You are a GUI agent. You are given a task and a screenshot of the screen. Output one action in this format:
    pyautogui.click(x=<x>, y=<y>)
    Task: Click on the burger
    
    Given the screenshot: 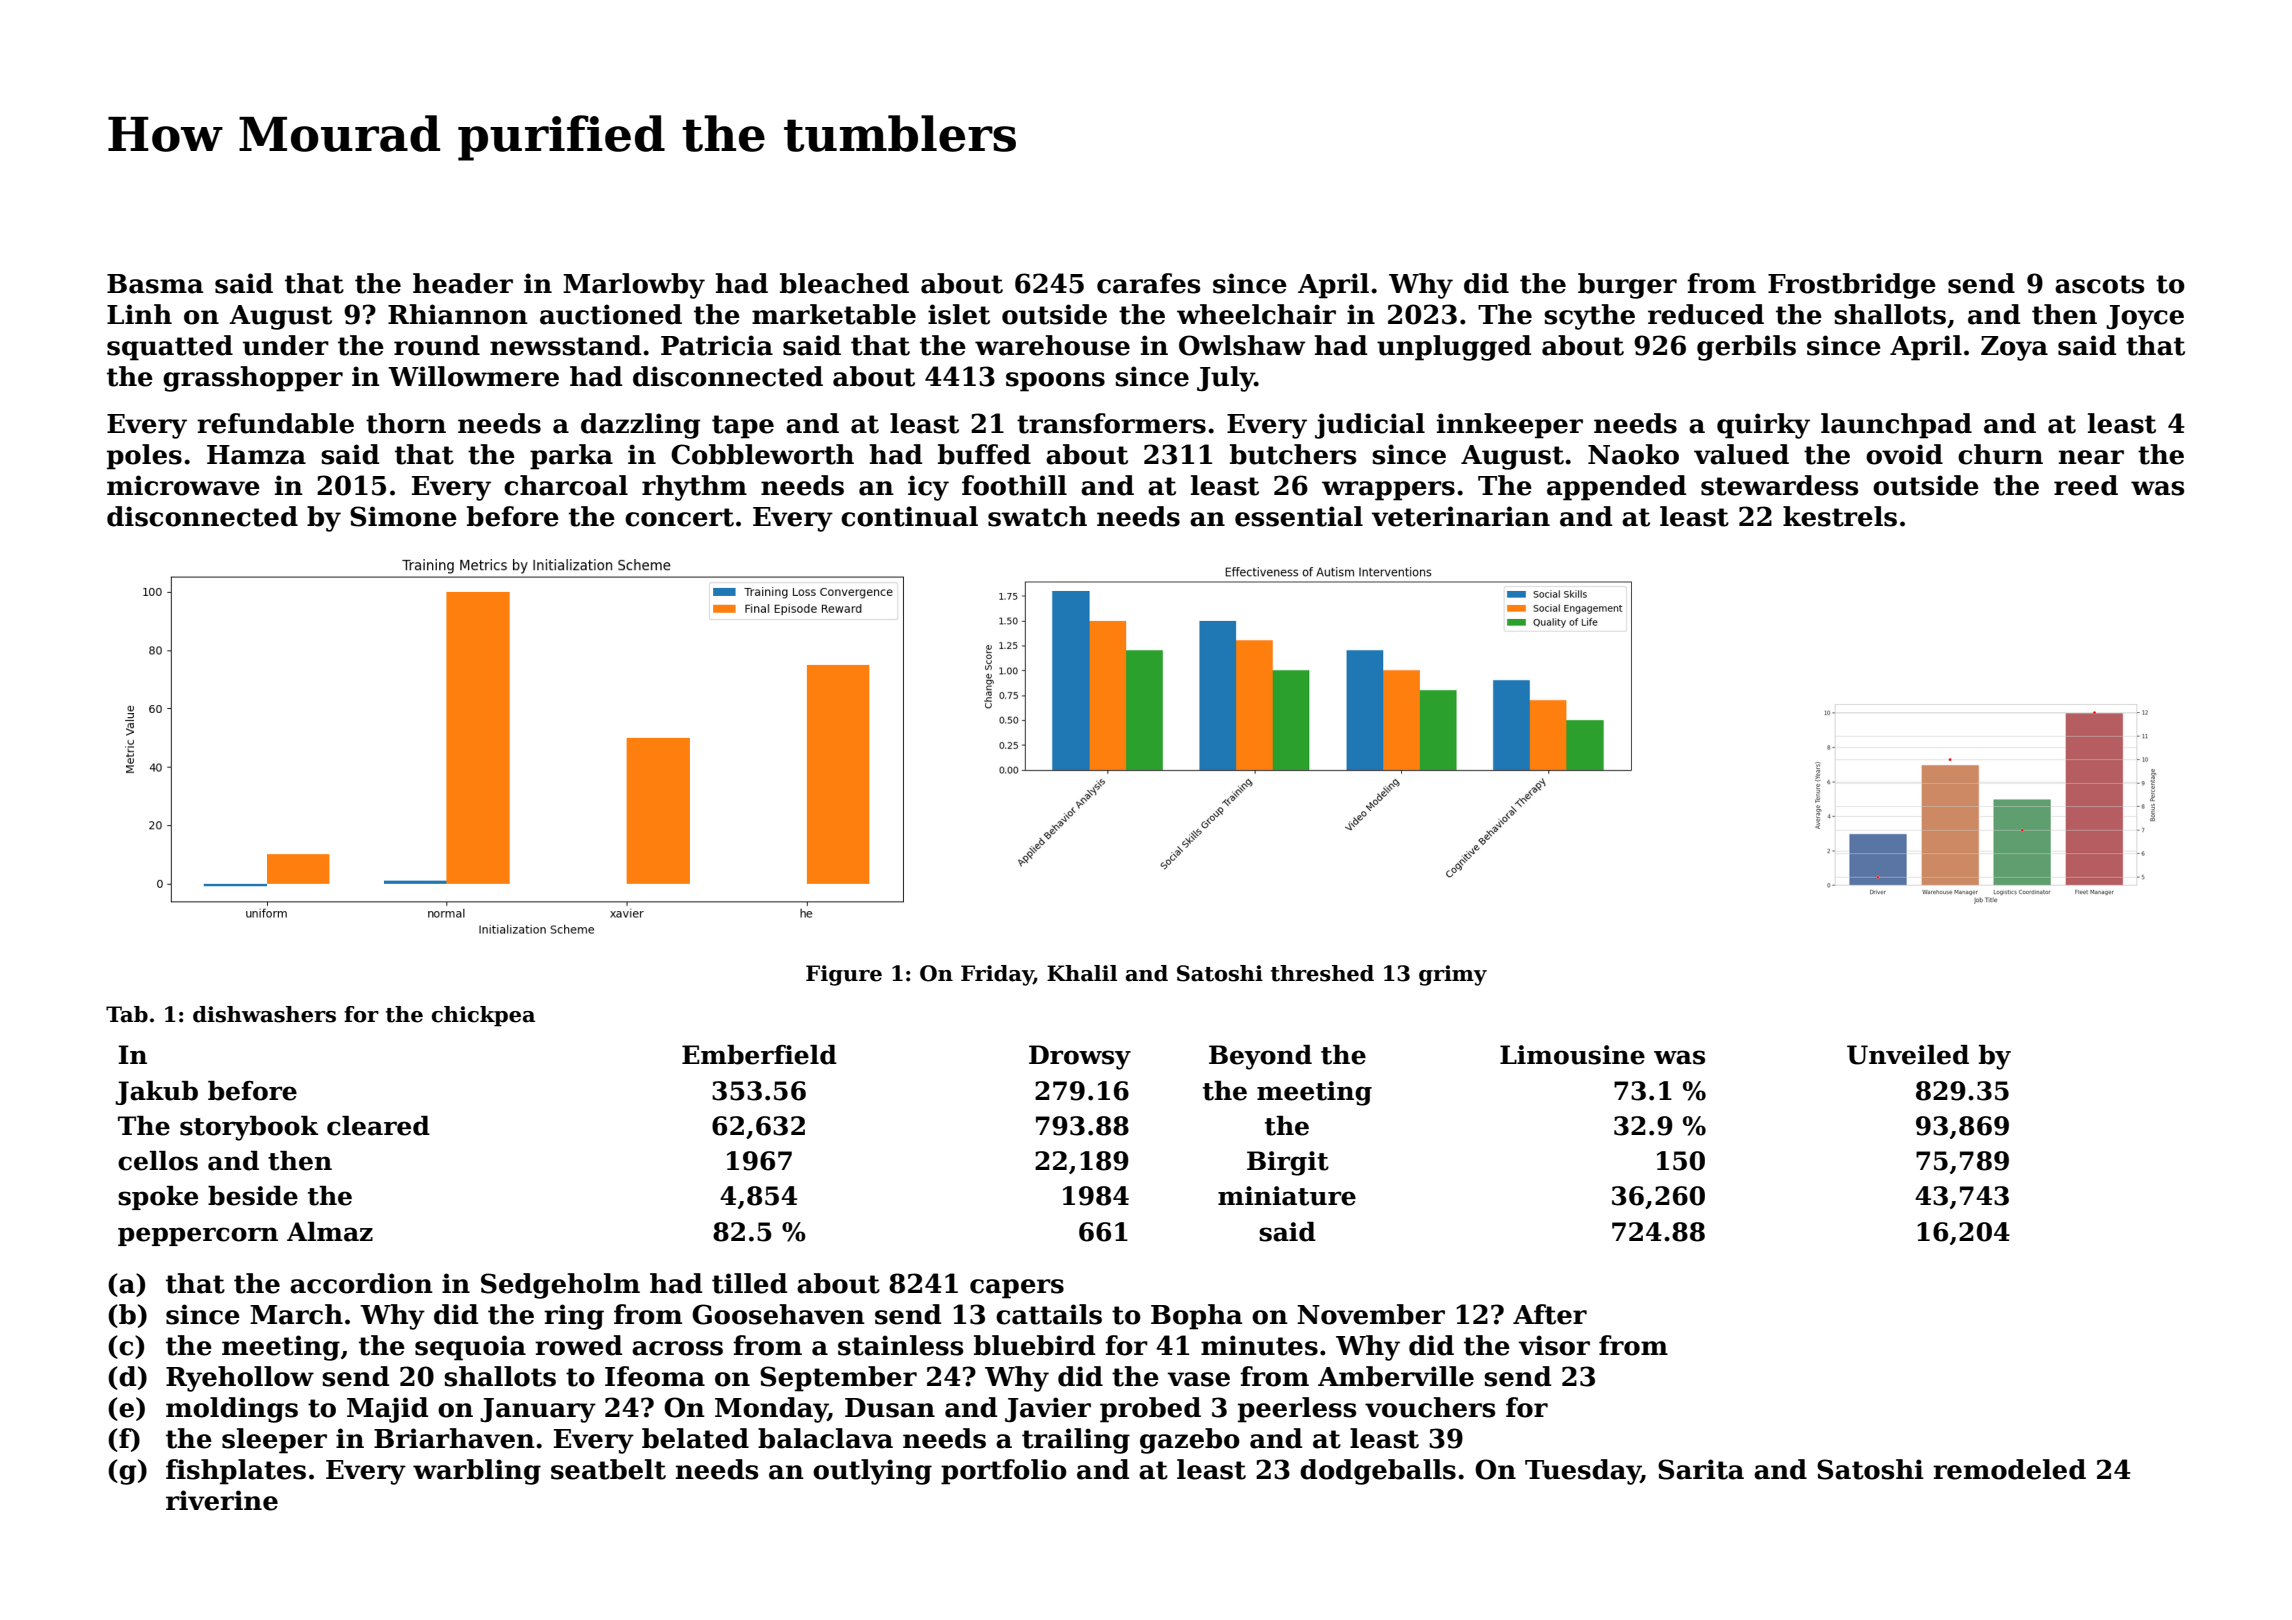 What is the action you would take?
    pyautogui.click(x=1627, y=286)
